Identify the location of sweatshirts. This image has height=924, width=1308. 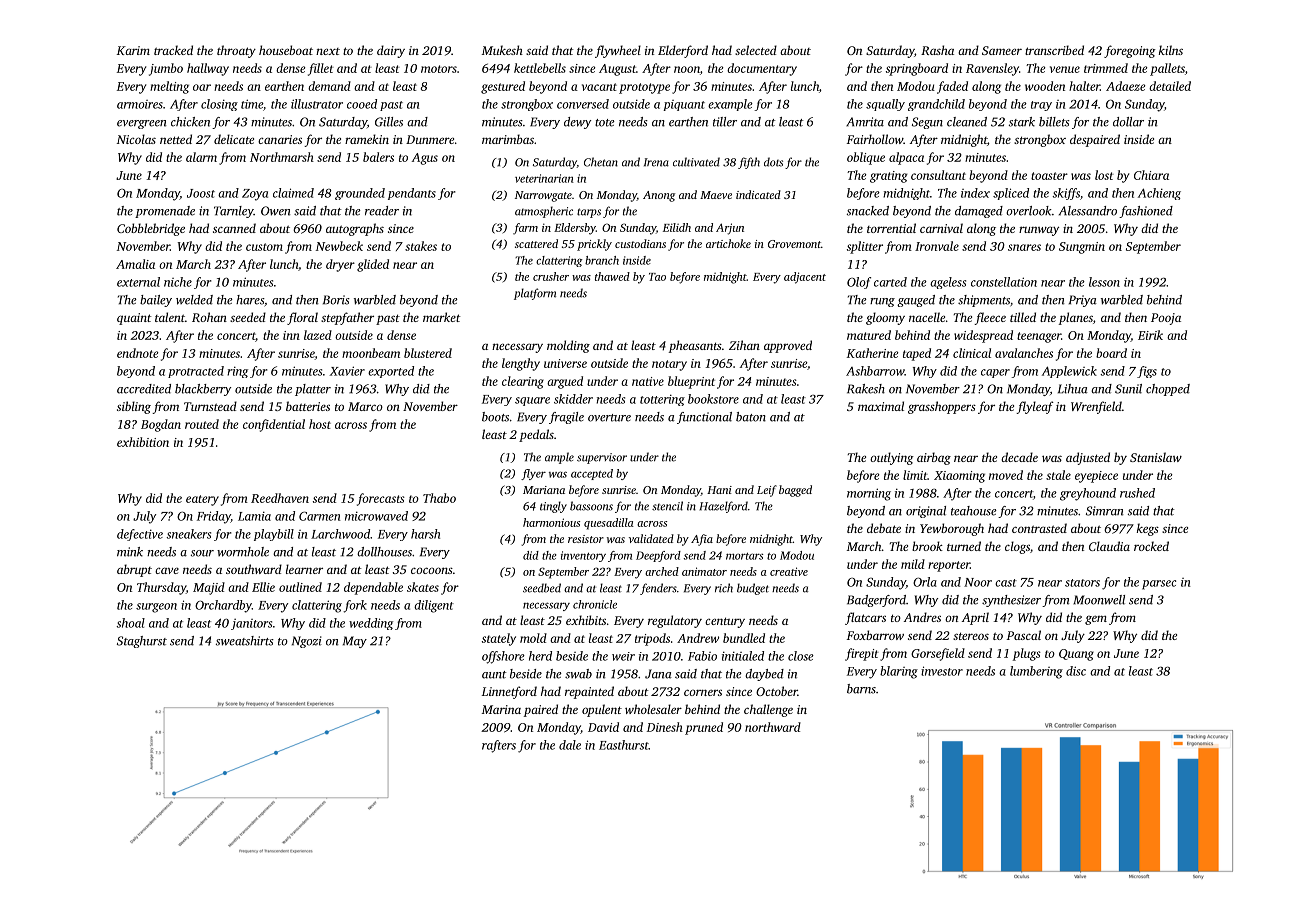
(245, 641).
